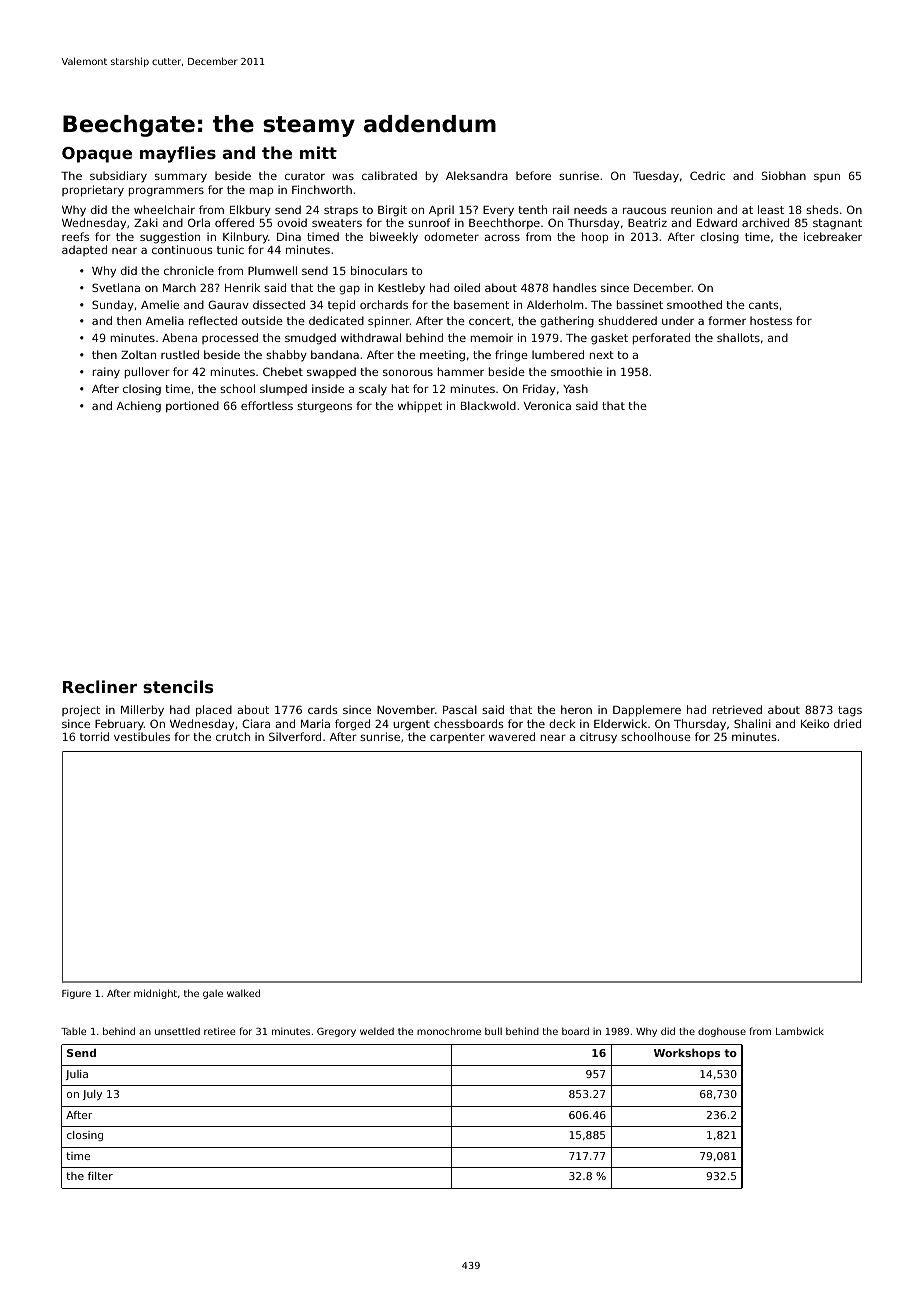  Describe the element at coordinates (460, 709) in the image. I see `Pascal` at that location.
